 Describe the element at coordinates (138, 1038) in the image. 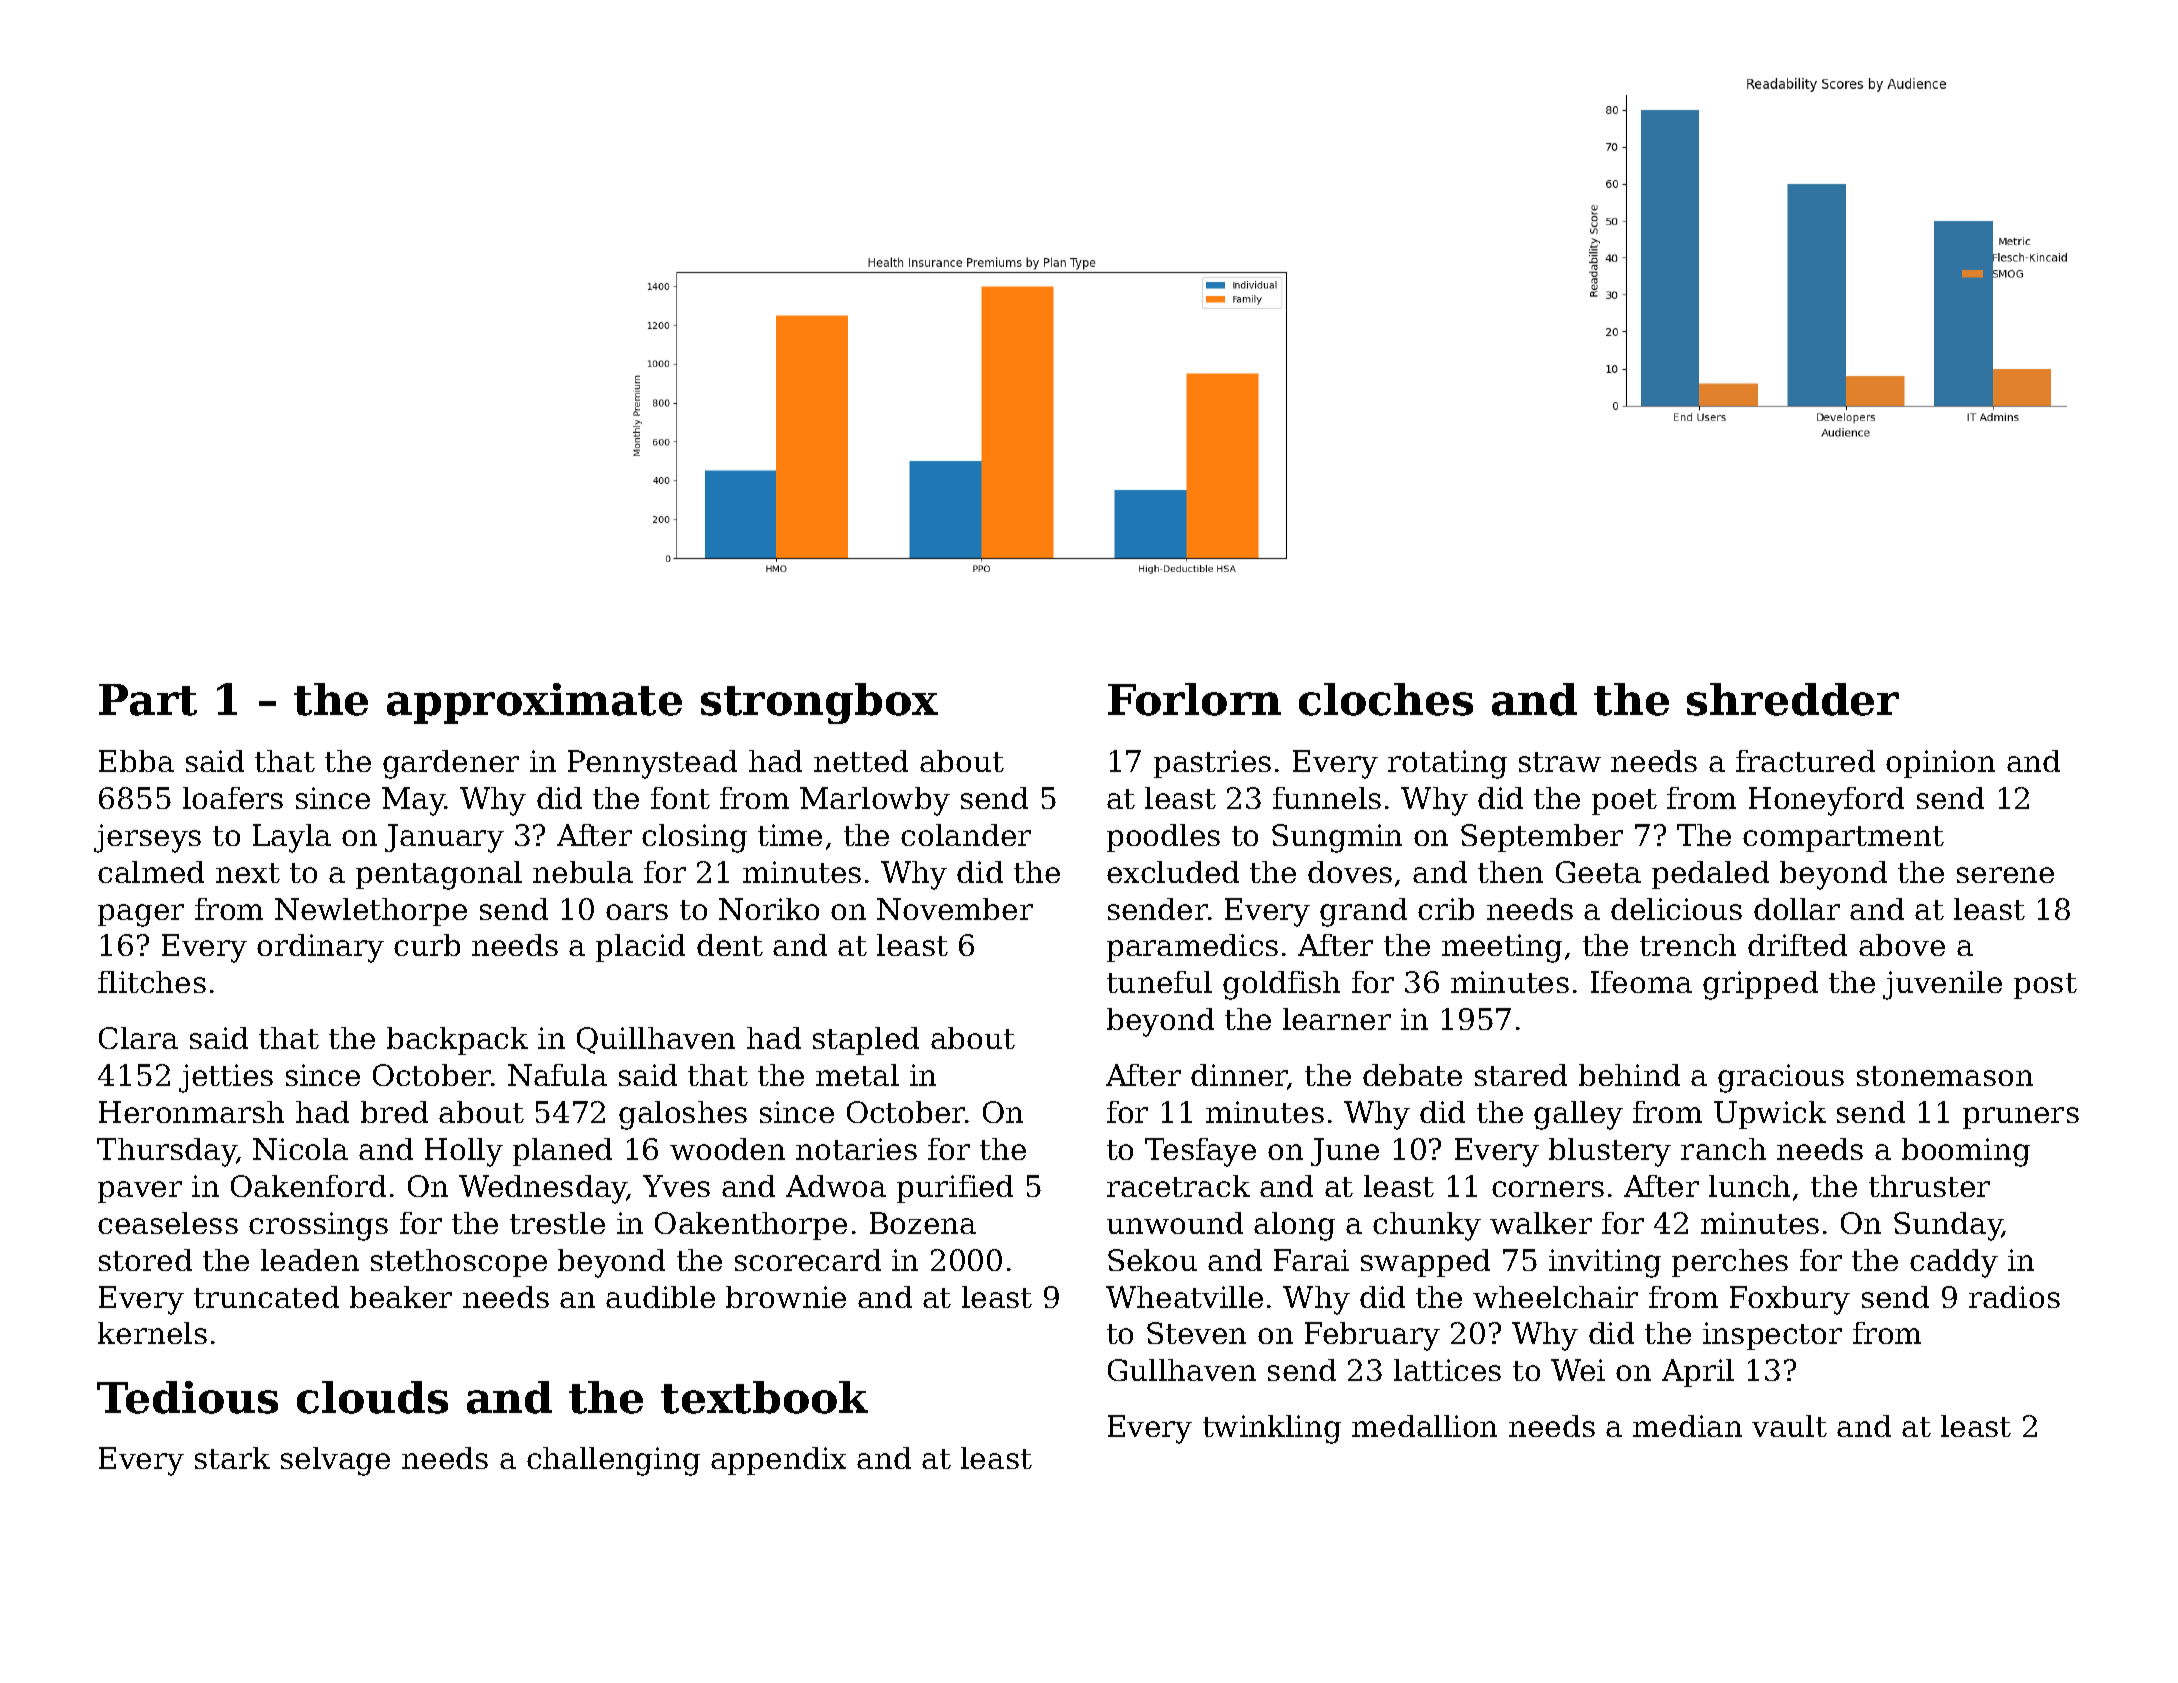

I see `Clara` at that location.
